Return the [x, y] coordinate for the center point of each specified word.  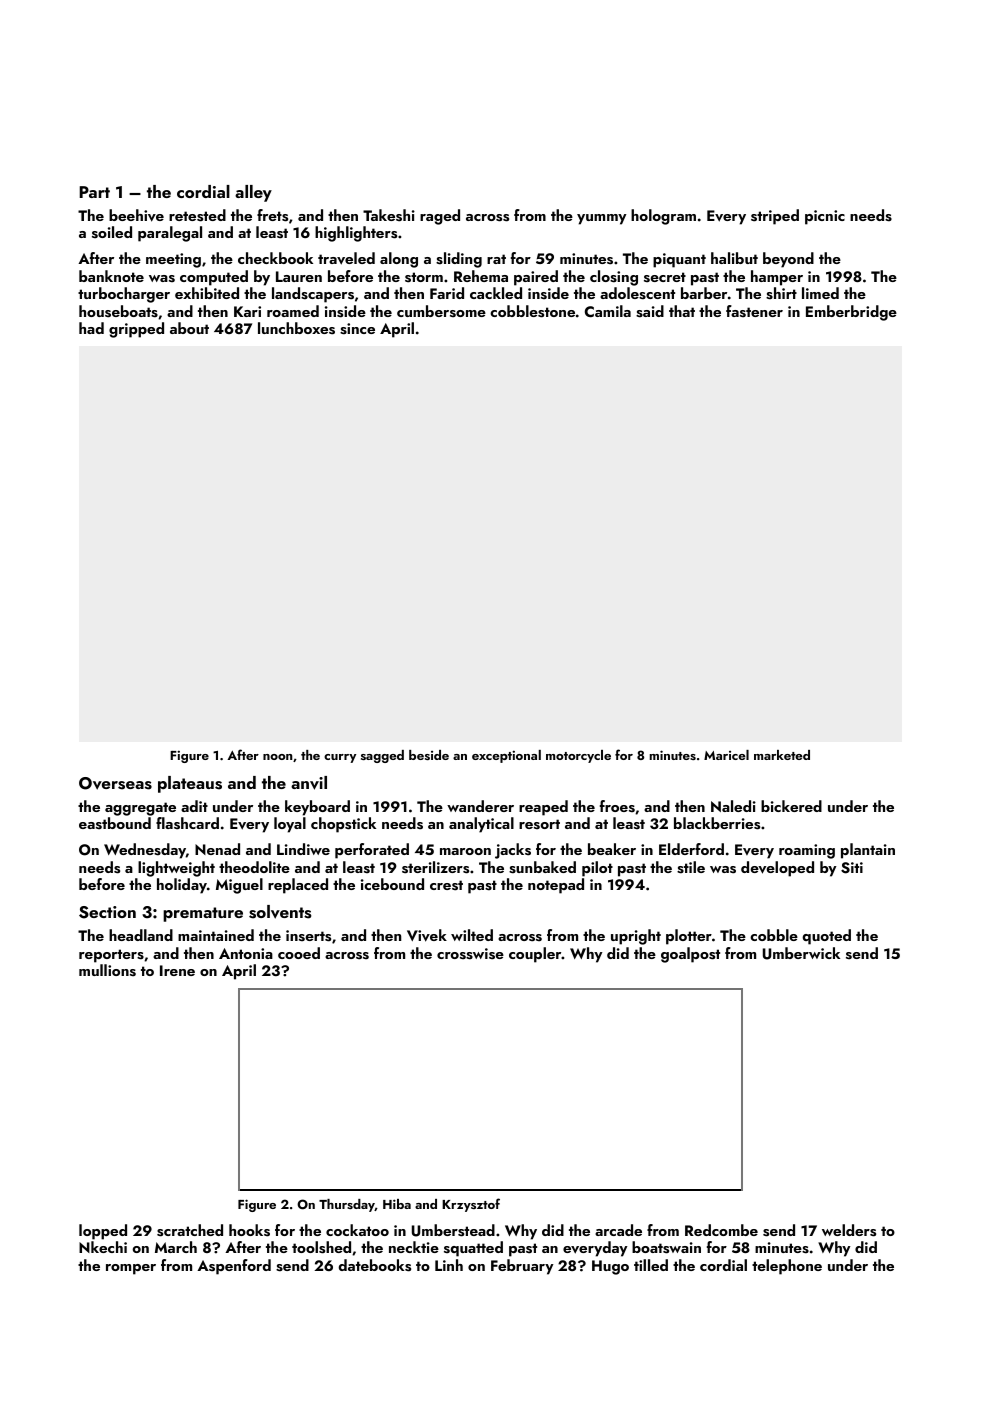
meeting [173, 260]
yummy [601, 219]
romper [131, 1269]
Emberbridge [851, 313]
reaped [543, 808]
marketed [782, 755]
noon [277, 757]
